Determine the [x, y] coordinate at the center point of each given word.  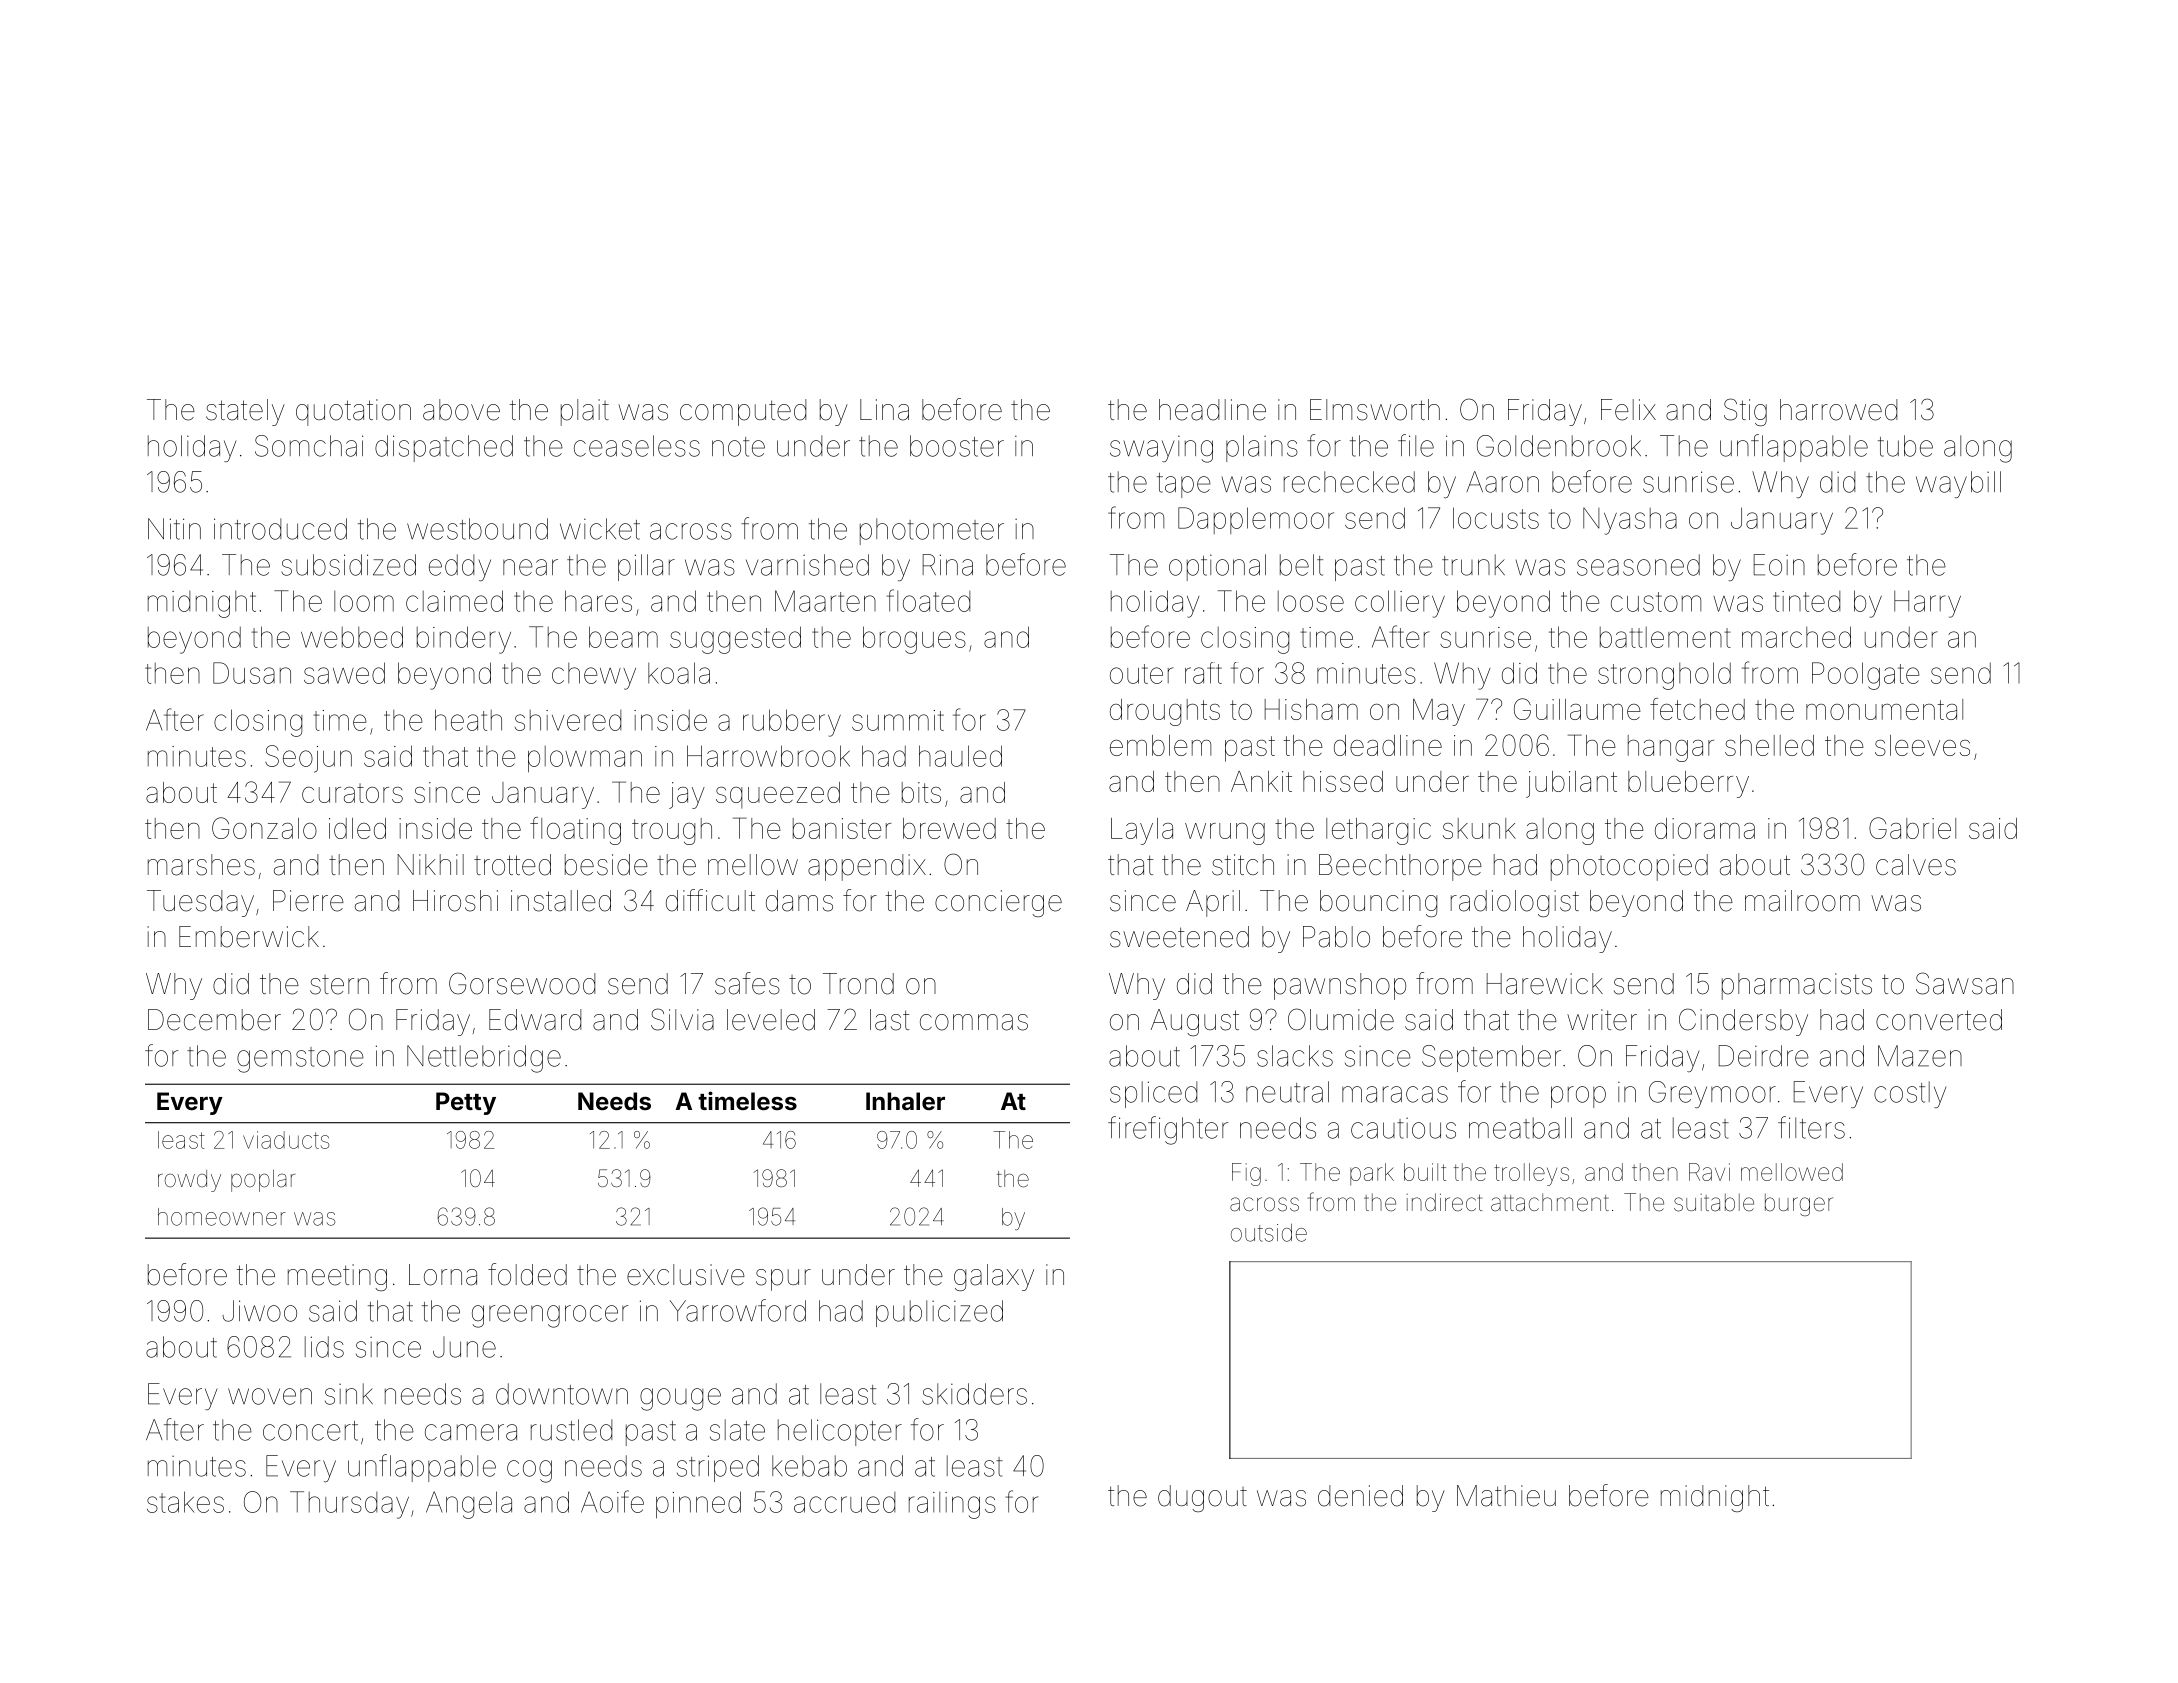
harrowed [1838, 410]
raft [1203, 673]
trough [672, 831]
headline [1212, 410]
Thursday [349, 1505]
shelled [1769, 745]
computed [743, 412]
